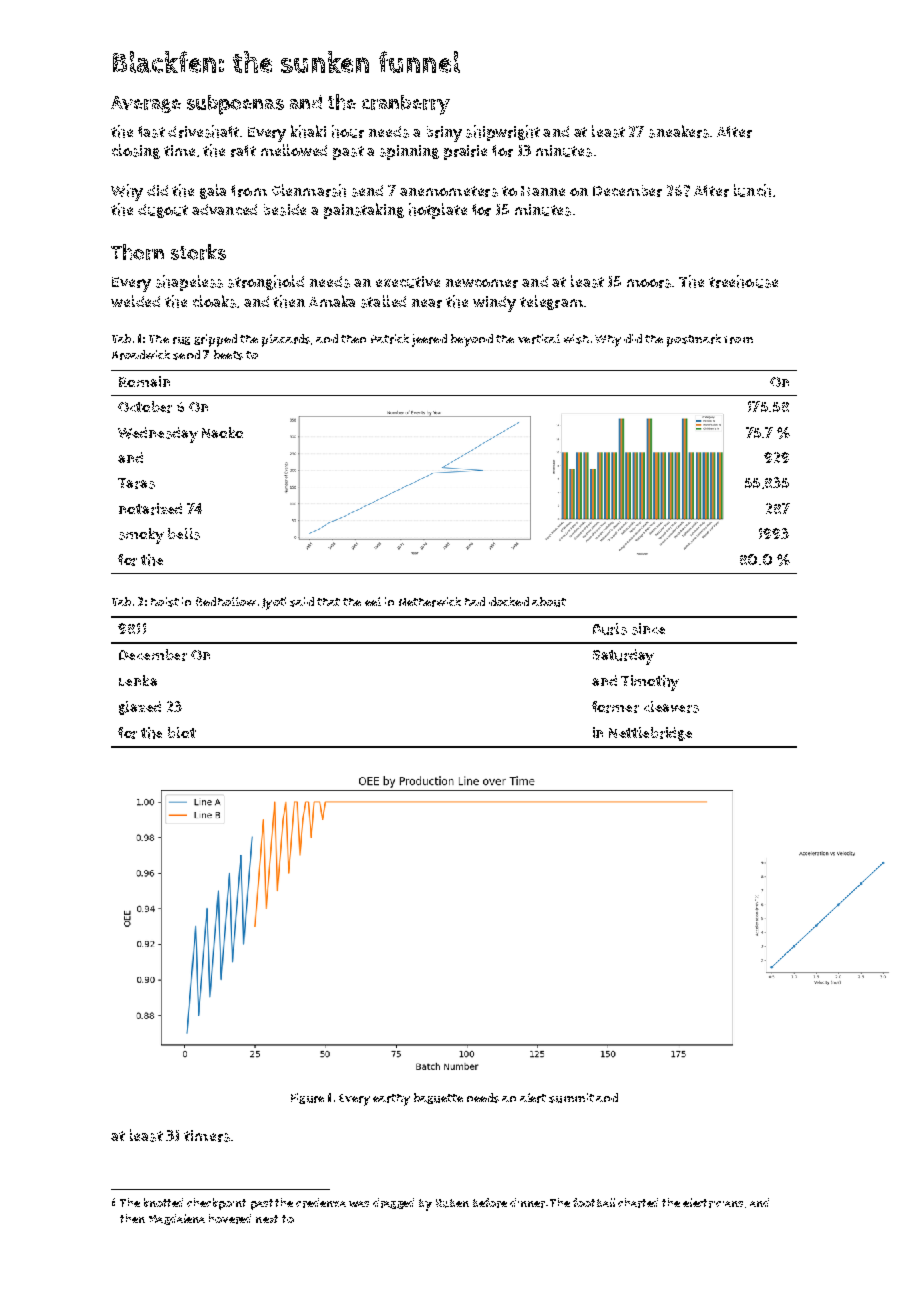  I want to click on alert, so click(533, 1098).
